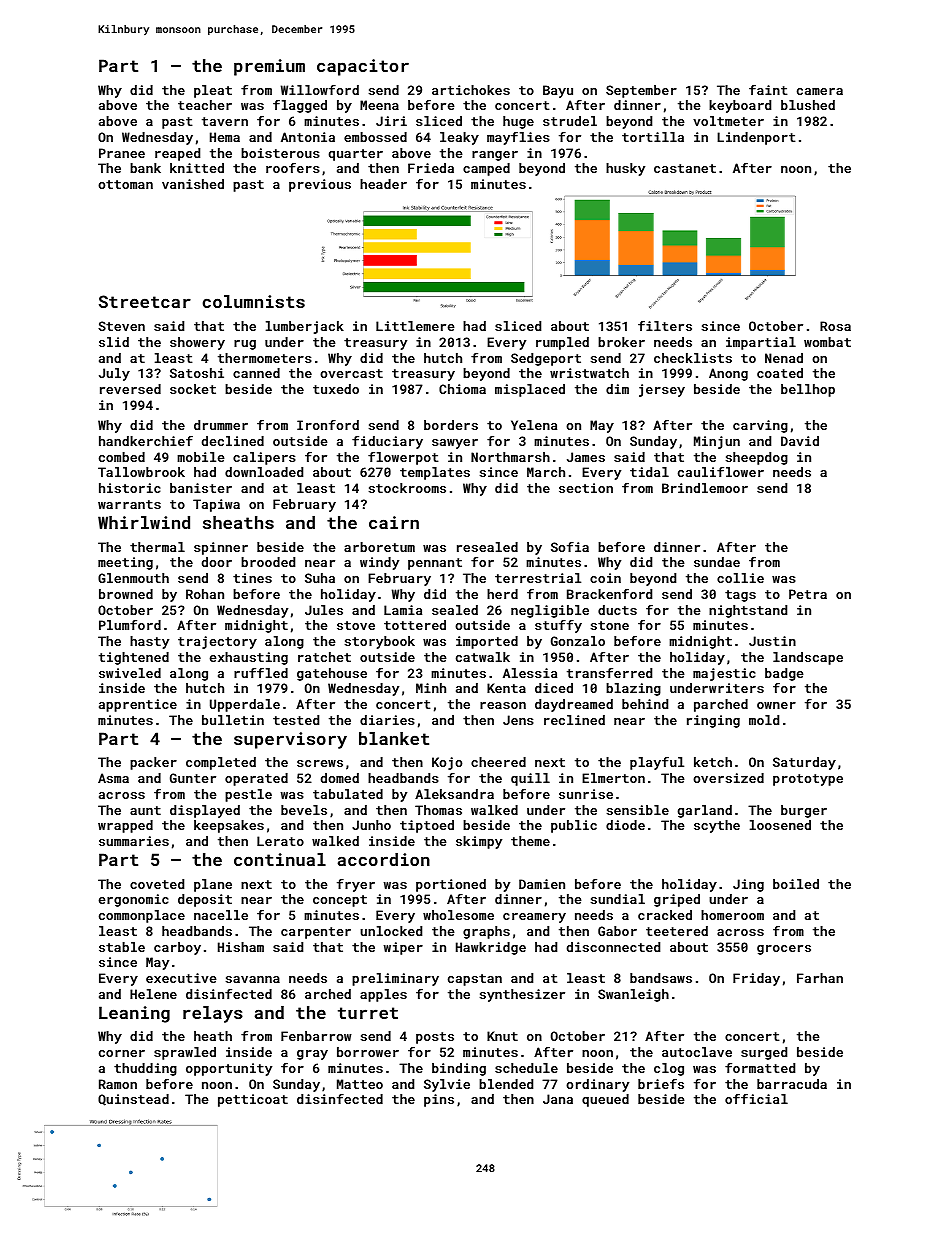 The width and height of the image is (952, 1233). What do you see at coordinates (820, 978) in the image?
I see `Farhan` at bounding box center [820, 978].
